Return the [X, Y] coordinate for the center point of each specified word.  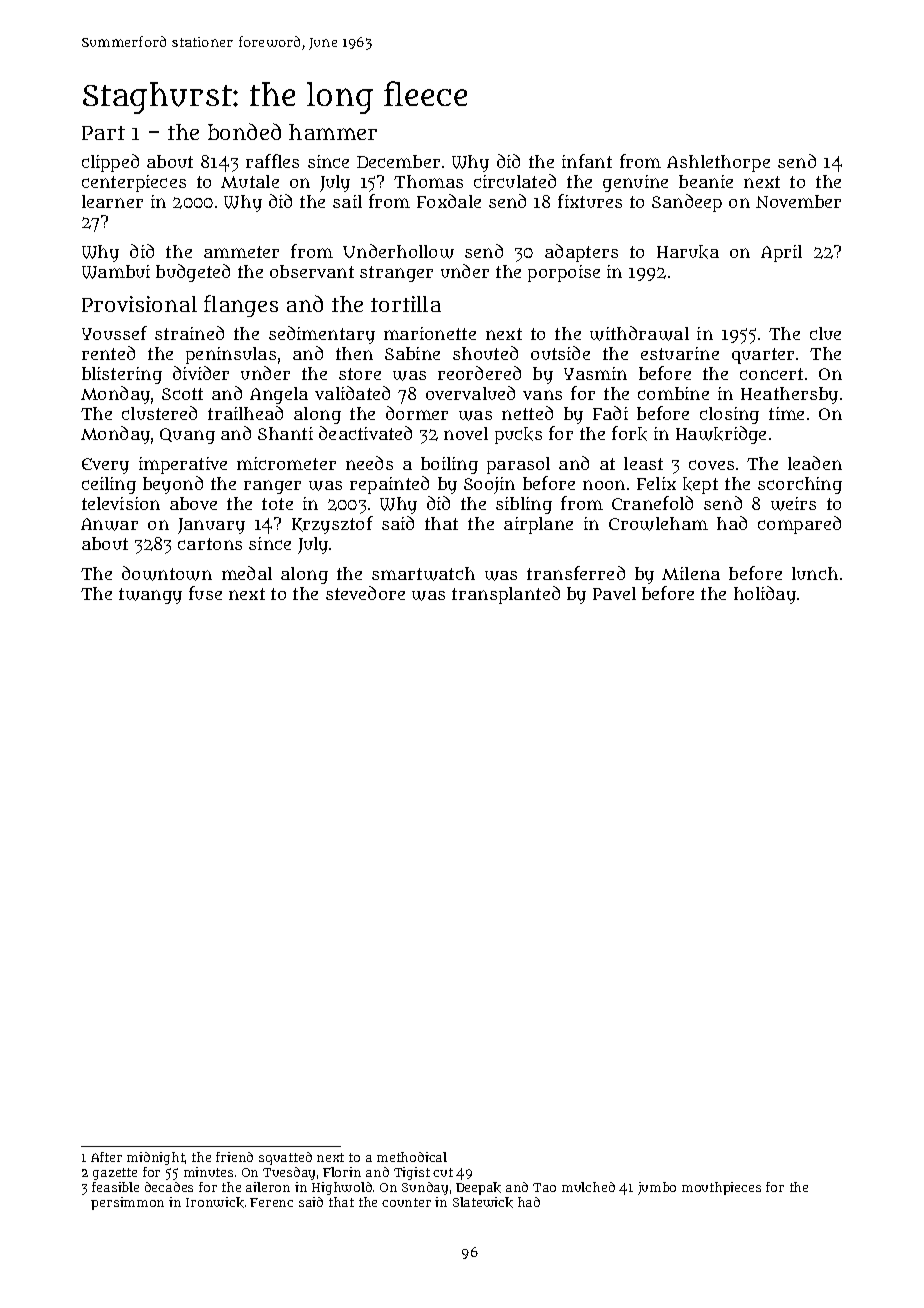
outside [560, 353]
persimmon [127, 1203]
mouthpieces [721, 1188]
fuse [205, 593]
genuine [635, 183]
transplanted [506, 595]
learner [112, 201]
